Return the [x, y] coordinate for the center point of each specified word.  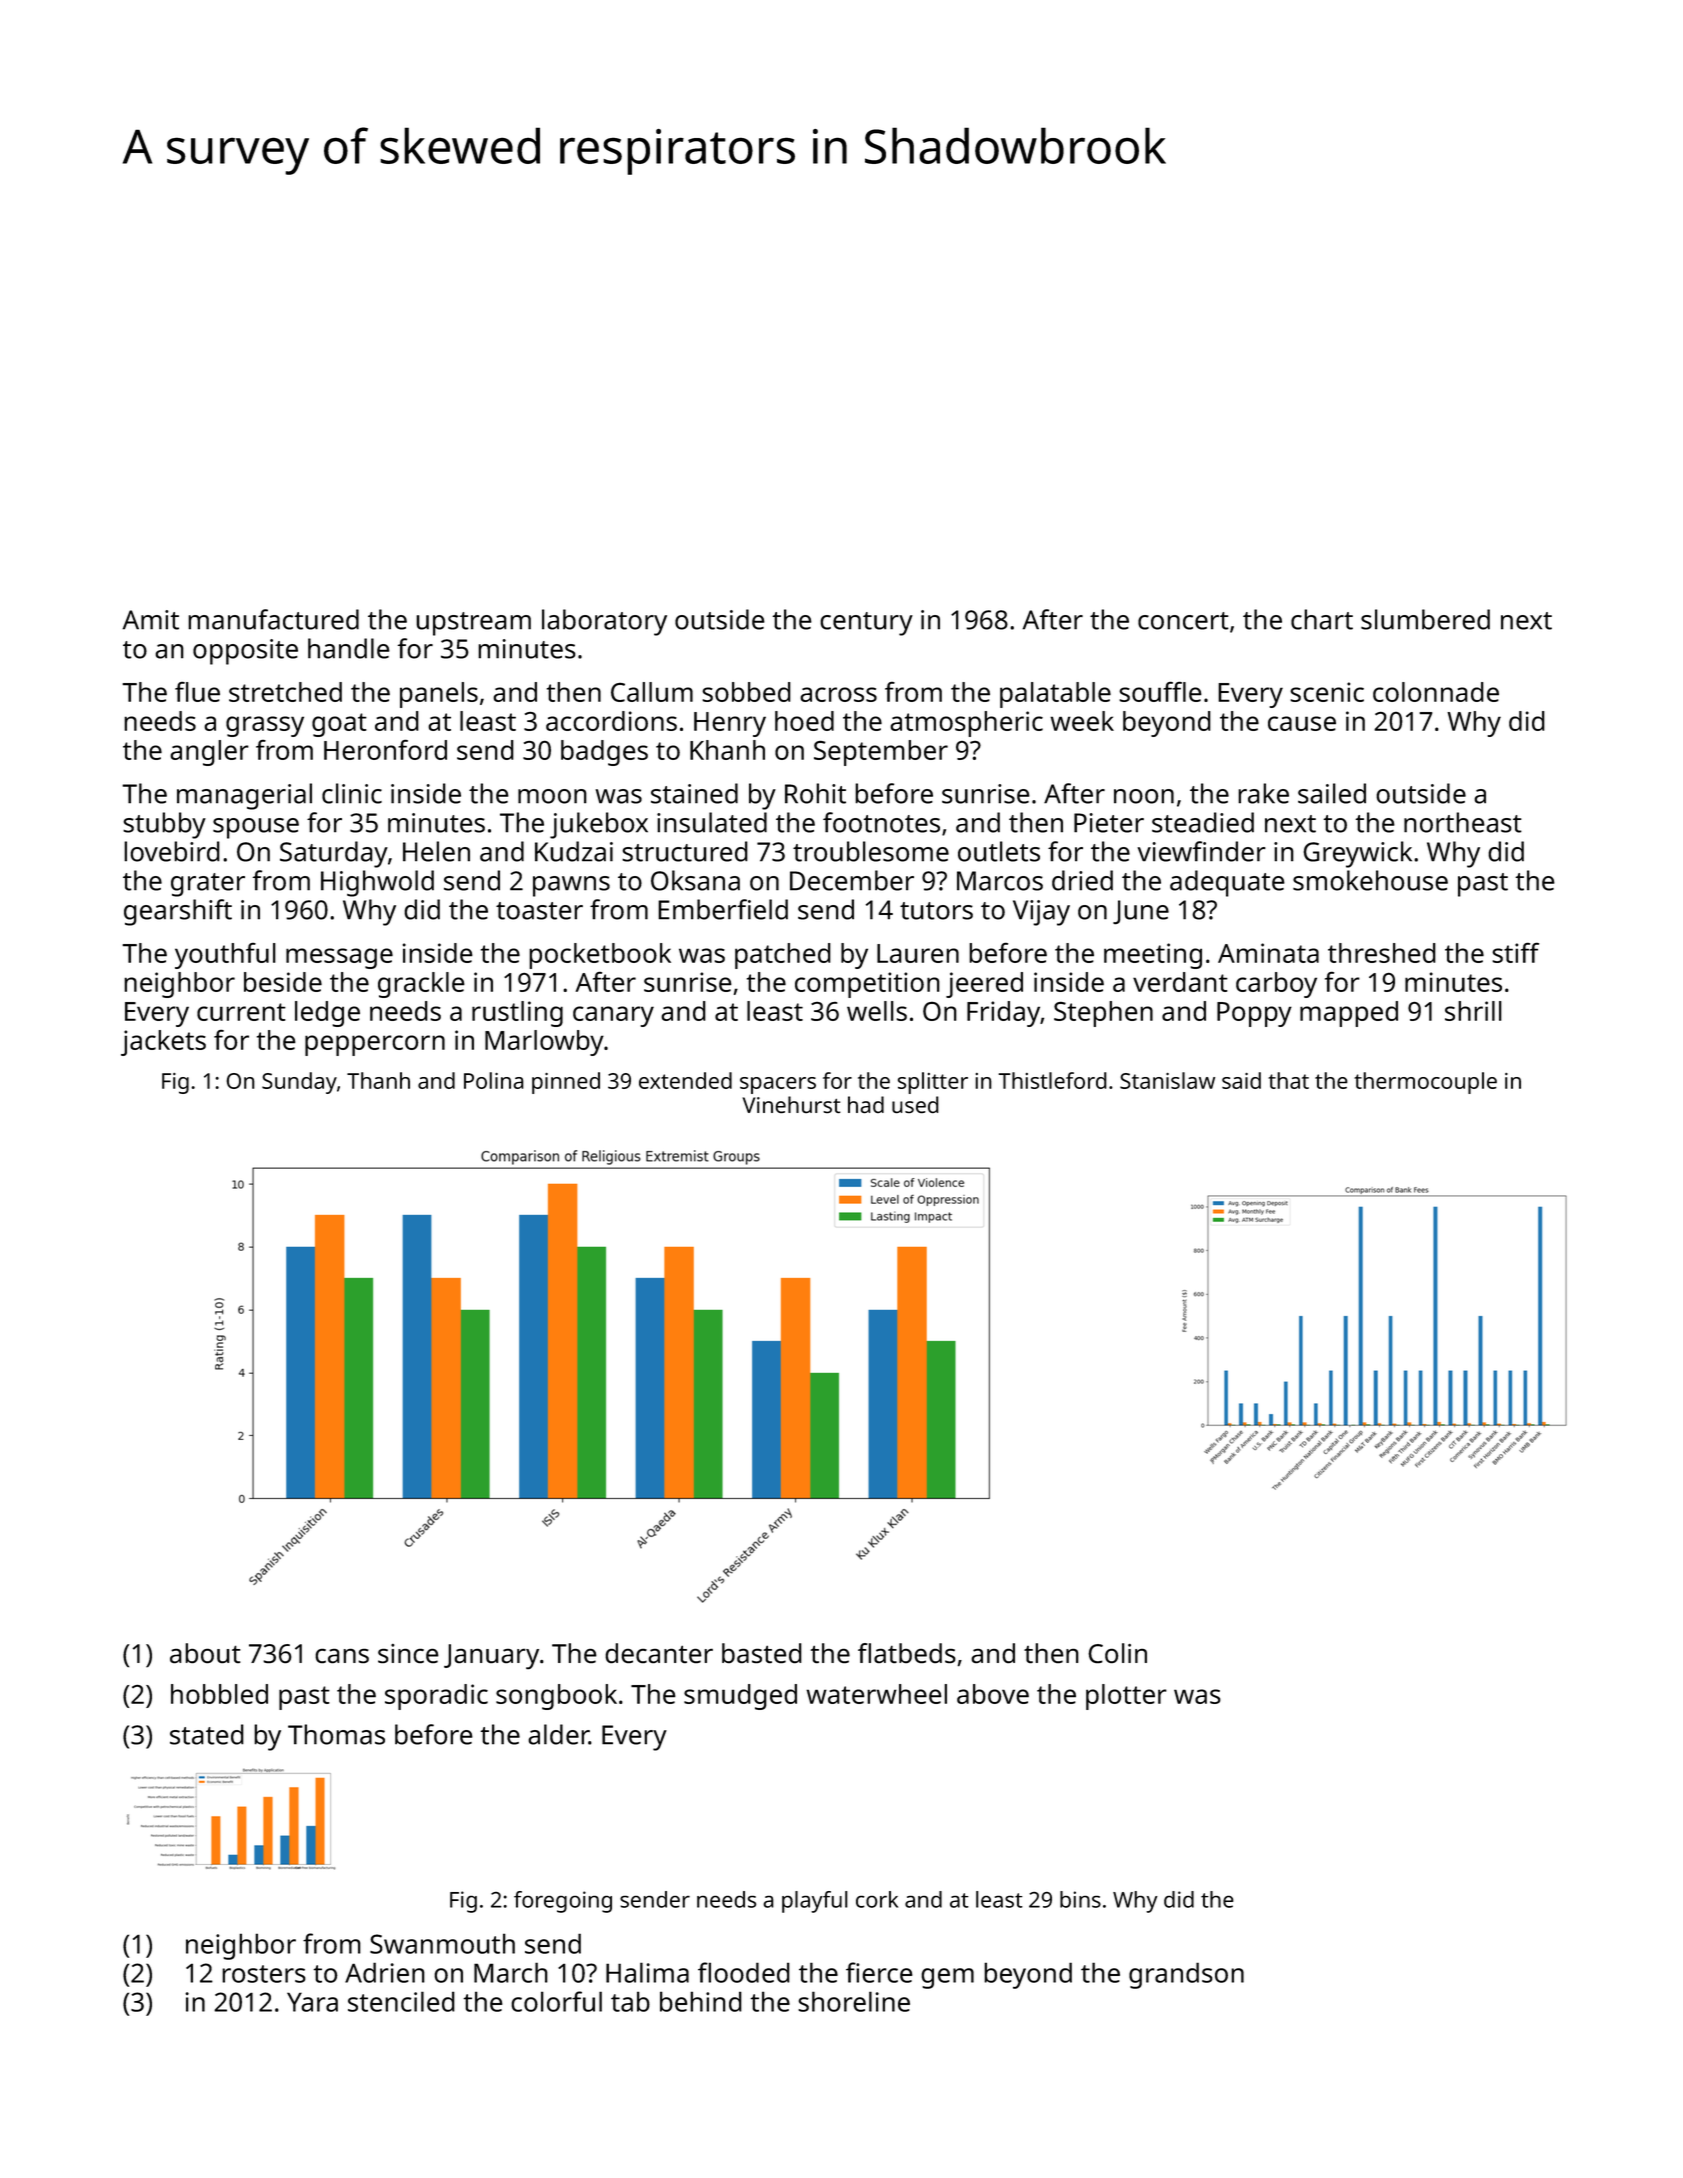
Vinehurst [792, 1104]
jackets [163, 1043]
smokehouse [1370, 880]
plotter [1126, 1697]
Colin [1117, 1653]
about [205, 1653]
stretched [285, 692]
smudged [740, 1697]
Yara [312, 2002]
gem [947, 1978]
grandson [1186, 1975]
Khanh [727, 750]
